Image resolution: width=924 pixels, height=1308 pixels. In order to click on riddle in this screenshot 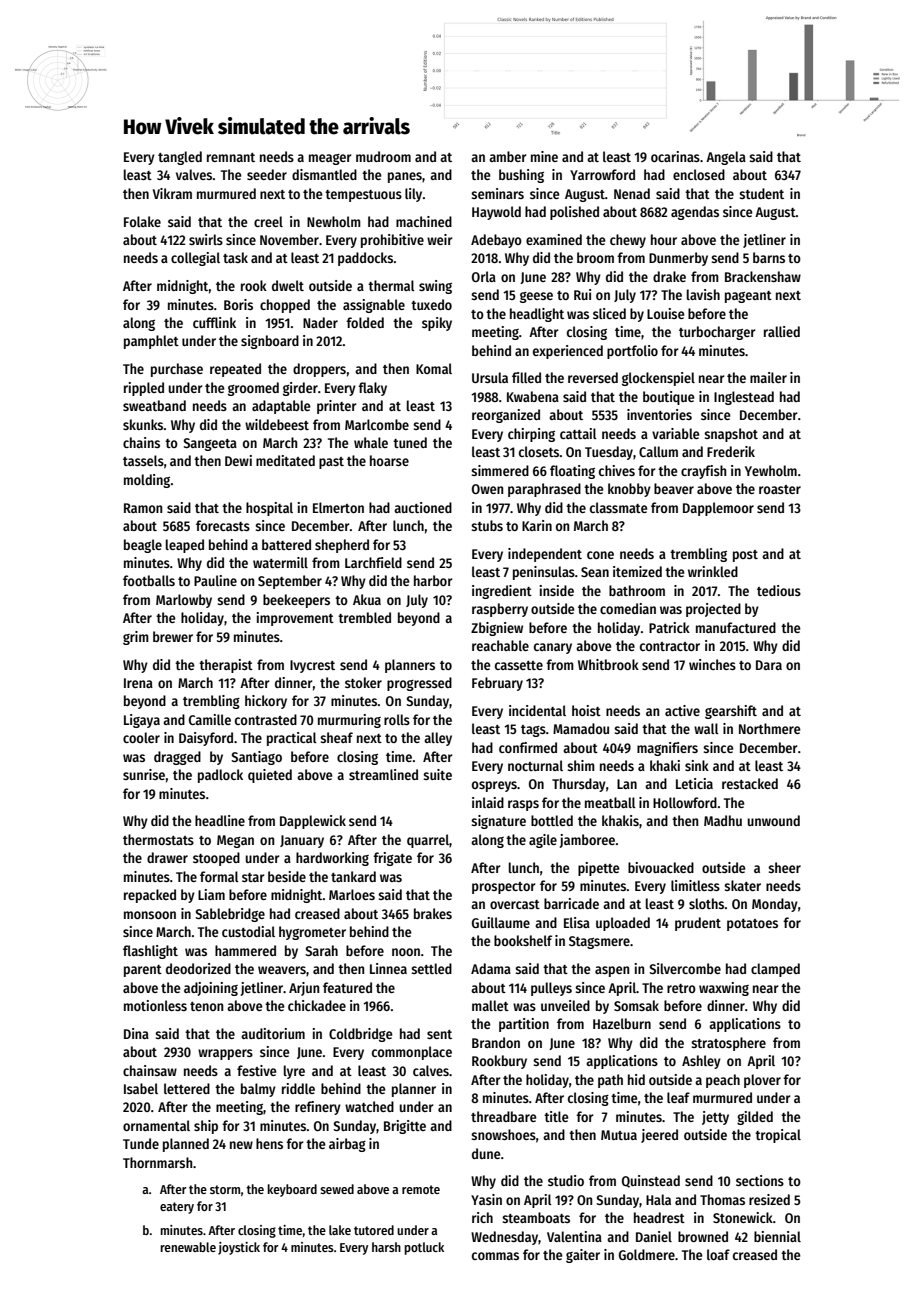, I will do `click(298, 1088)`.
